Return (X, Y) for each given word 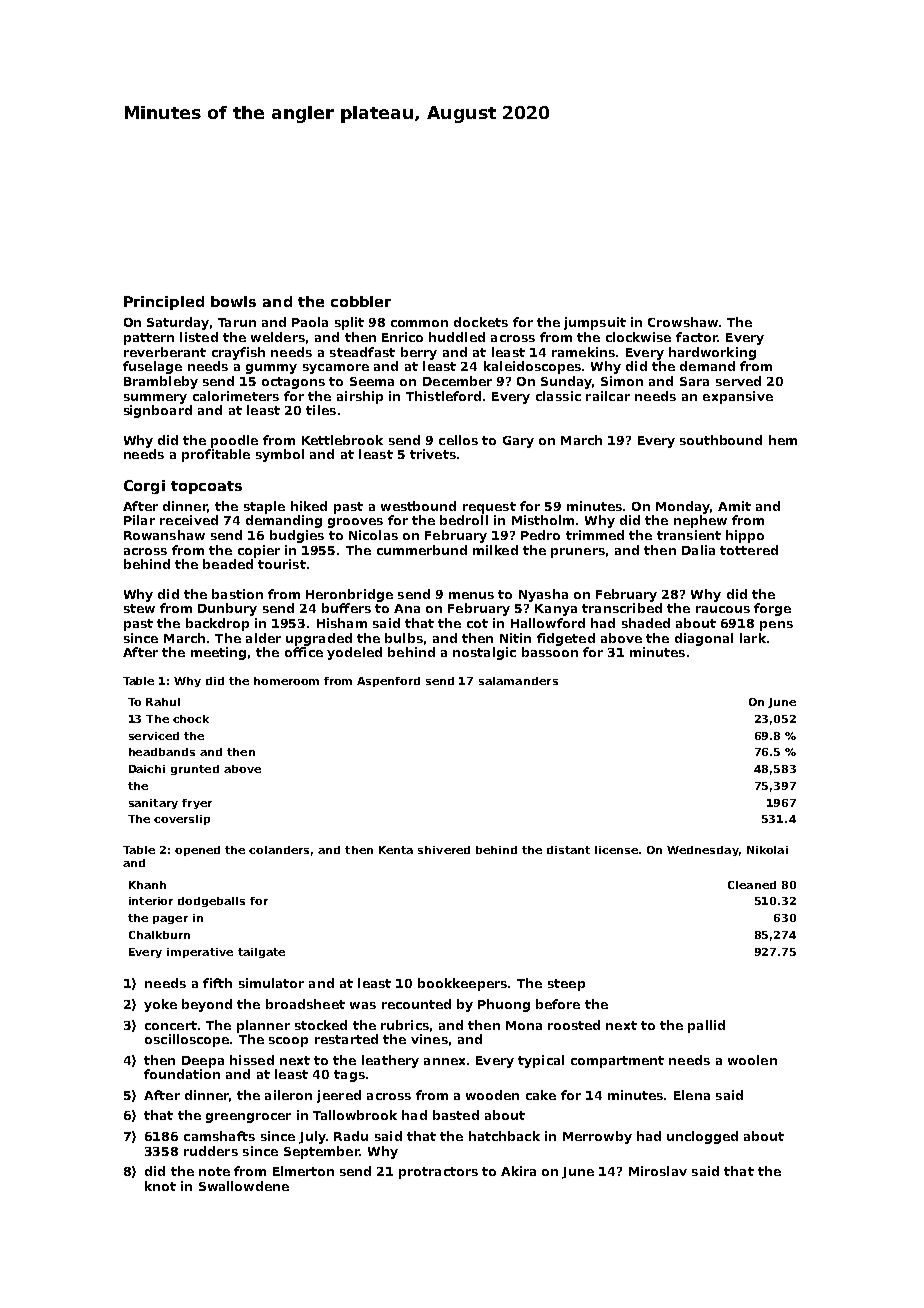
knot (160, 1186)
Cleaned (752, 885)
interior (151, 901)
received (189, 520)
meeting (218, 653)
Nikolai (767, 850)
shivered (444, 850)
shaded (646, 623)
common (419, 323)
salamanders (518, 681)
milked (495, 550)
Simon (622, 381)
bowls (233, 301)
